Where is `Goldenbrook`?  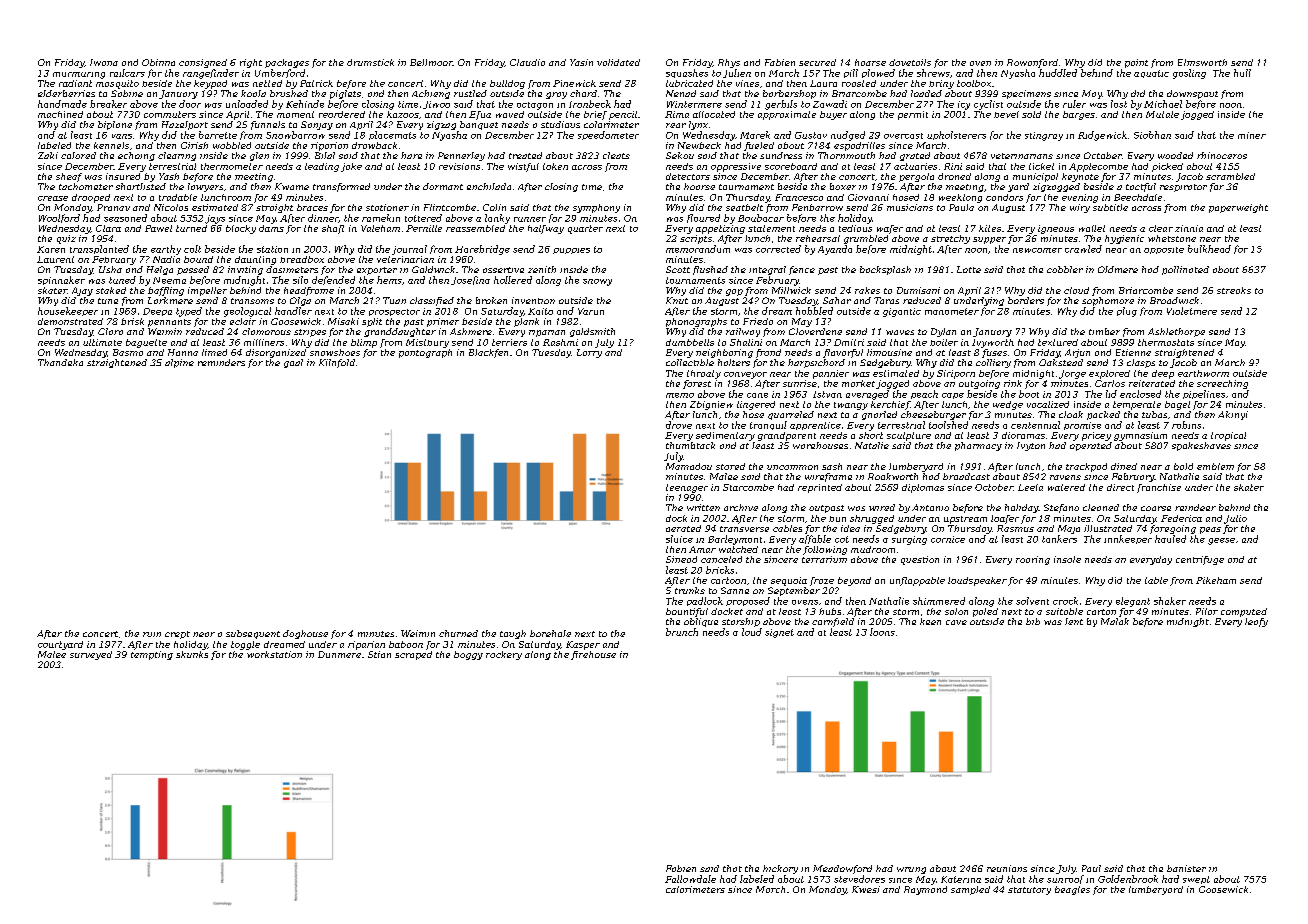
Goldenbrook is located at coordinates (1128, 879).
